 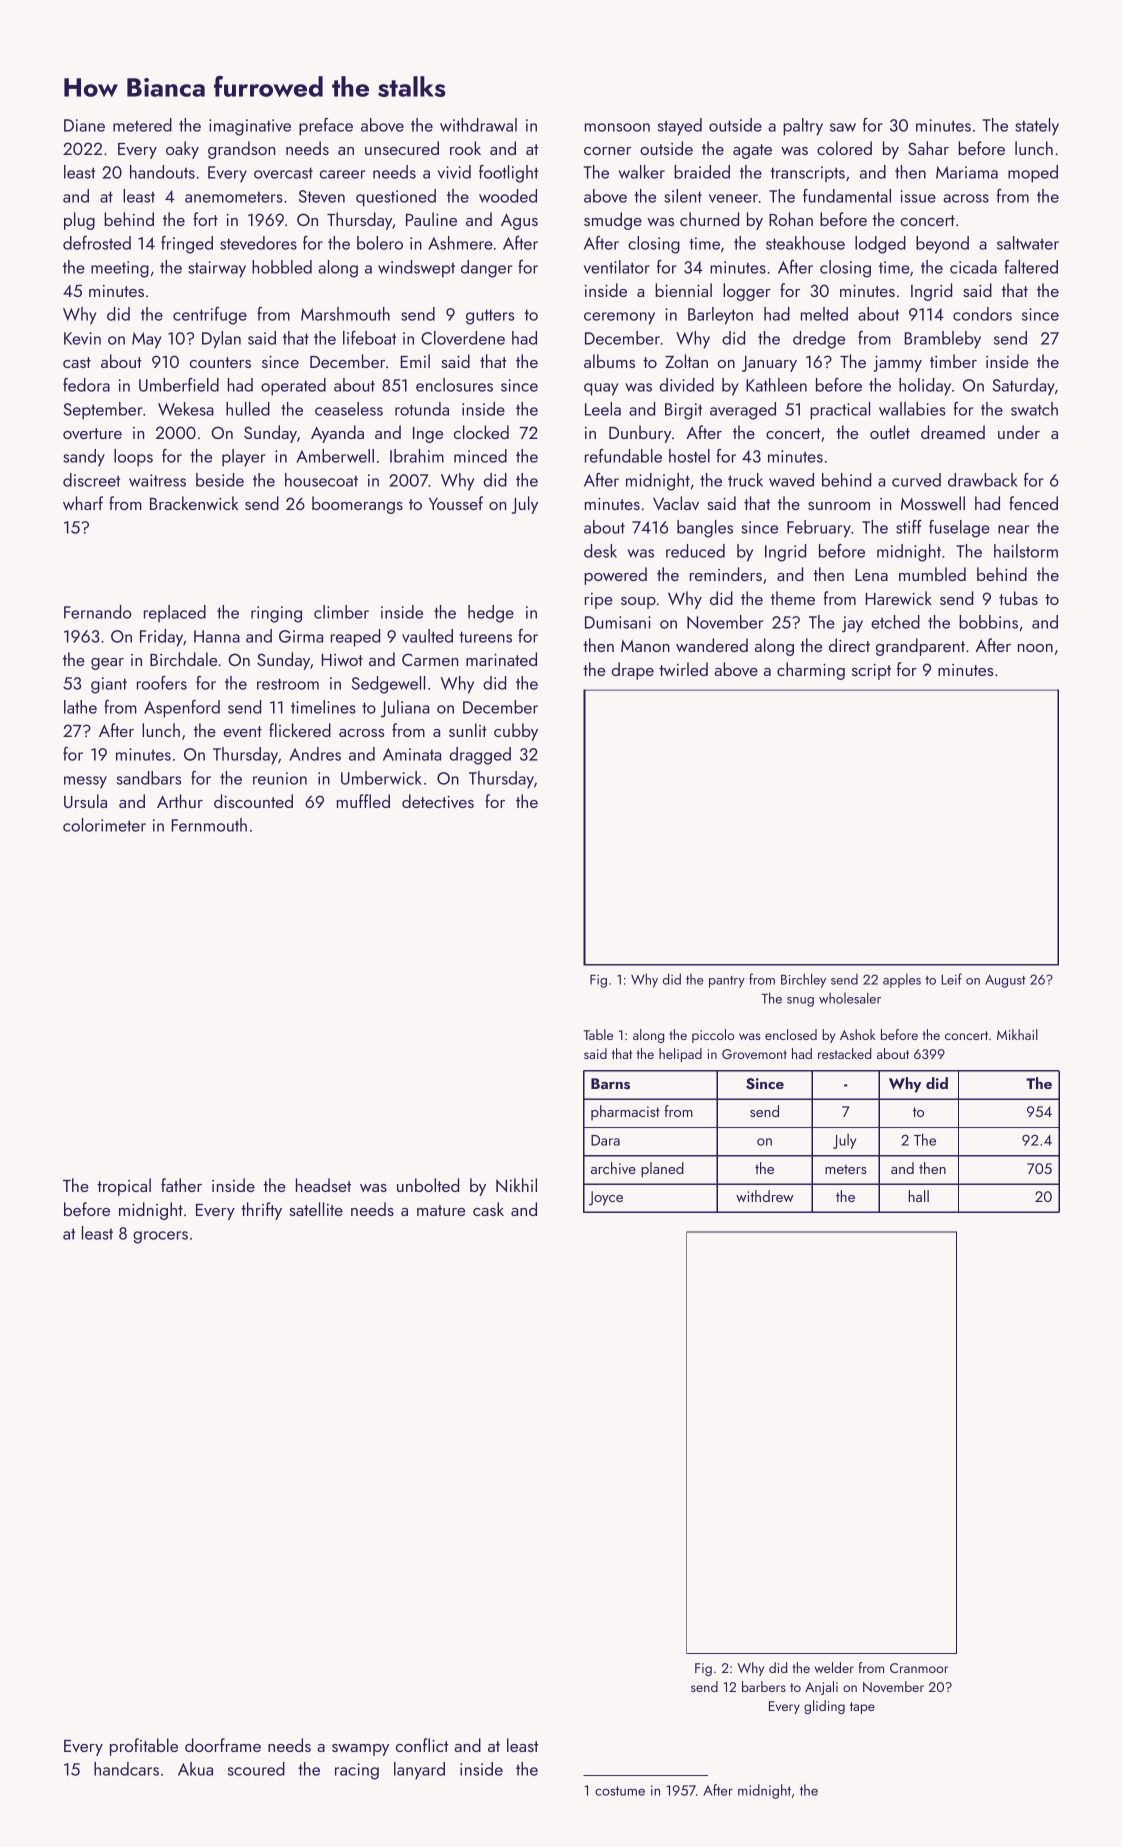 What do you see at coordinates (919, 1668) in the document?
I see `Cranmoor` at bounding box center [919, 1668].
